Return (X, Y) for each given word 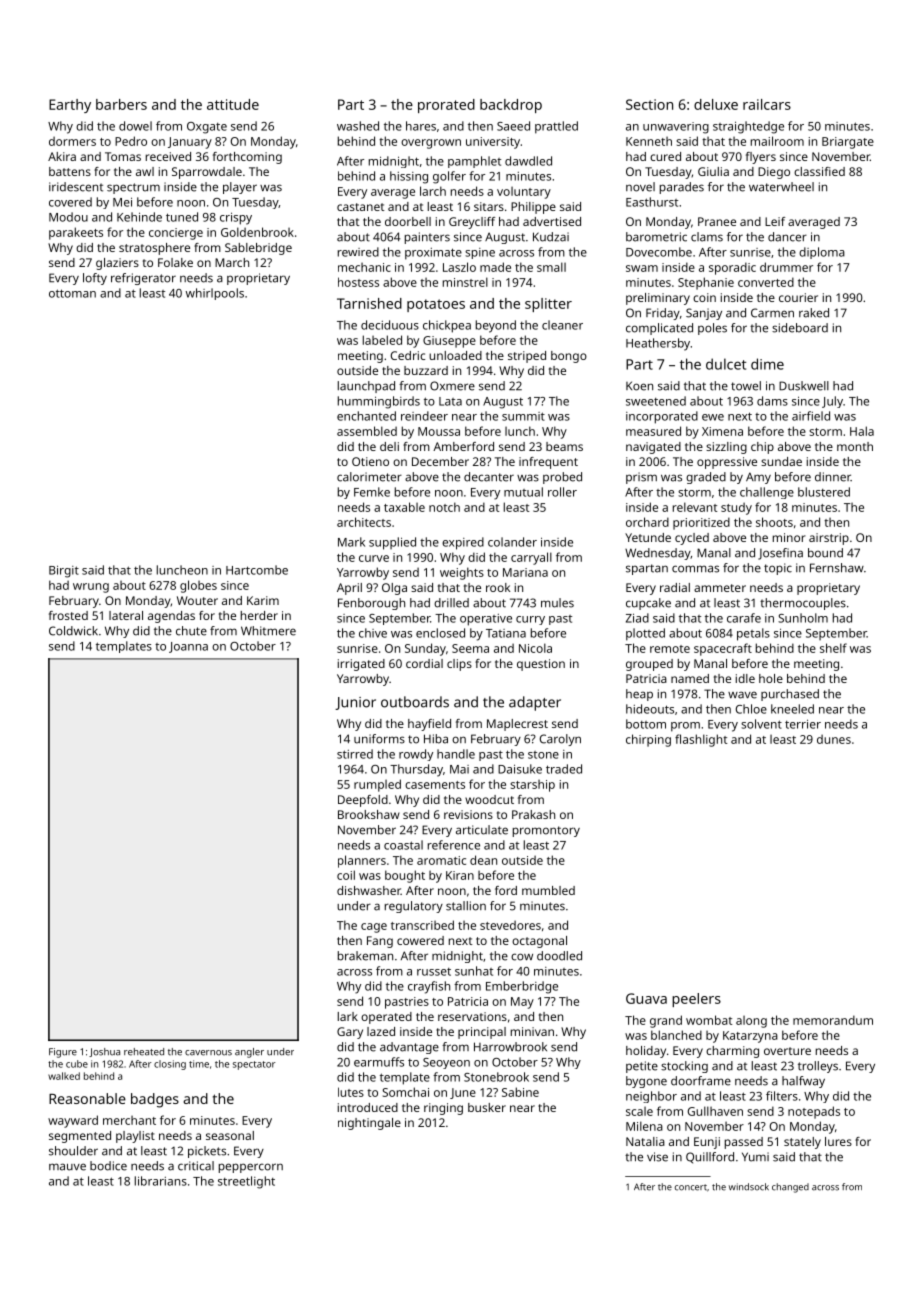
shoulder (73, 1151)
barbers (121, 104)
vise (657, 1157)
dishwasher (369, 890)
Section (649, 104)
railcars (767, 104)
